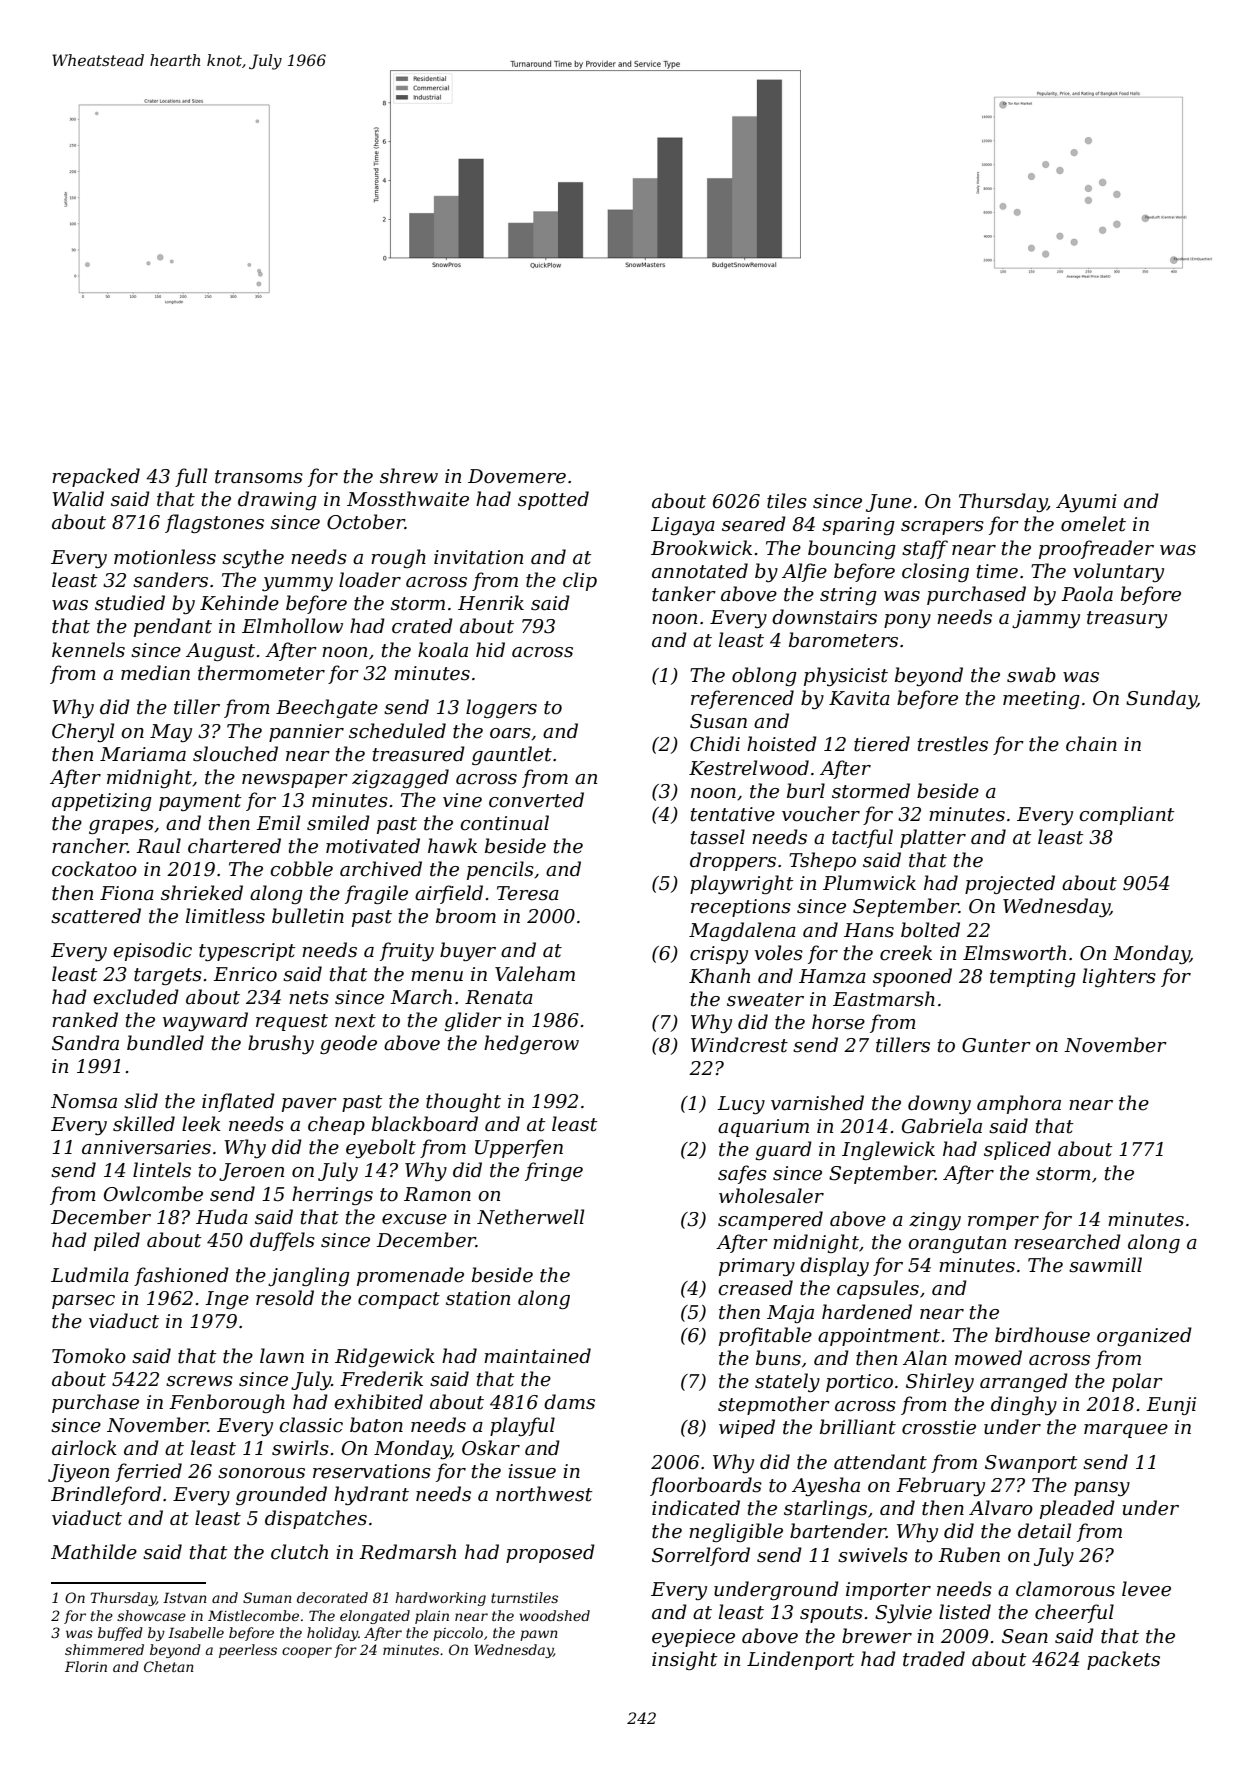 The width and height of the document is (1255, 1775). Describe the element at coordinates (1001, 1508) in the document. I see `Alvaro` at that location.
